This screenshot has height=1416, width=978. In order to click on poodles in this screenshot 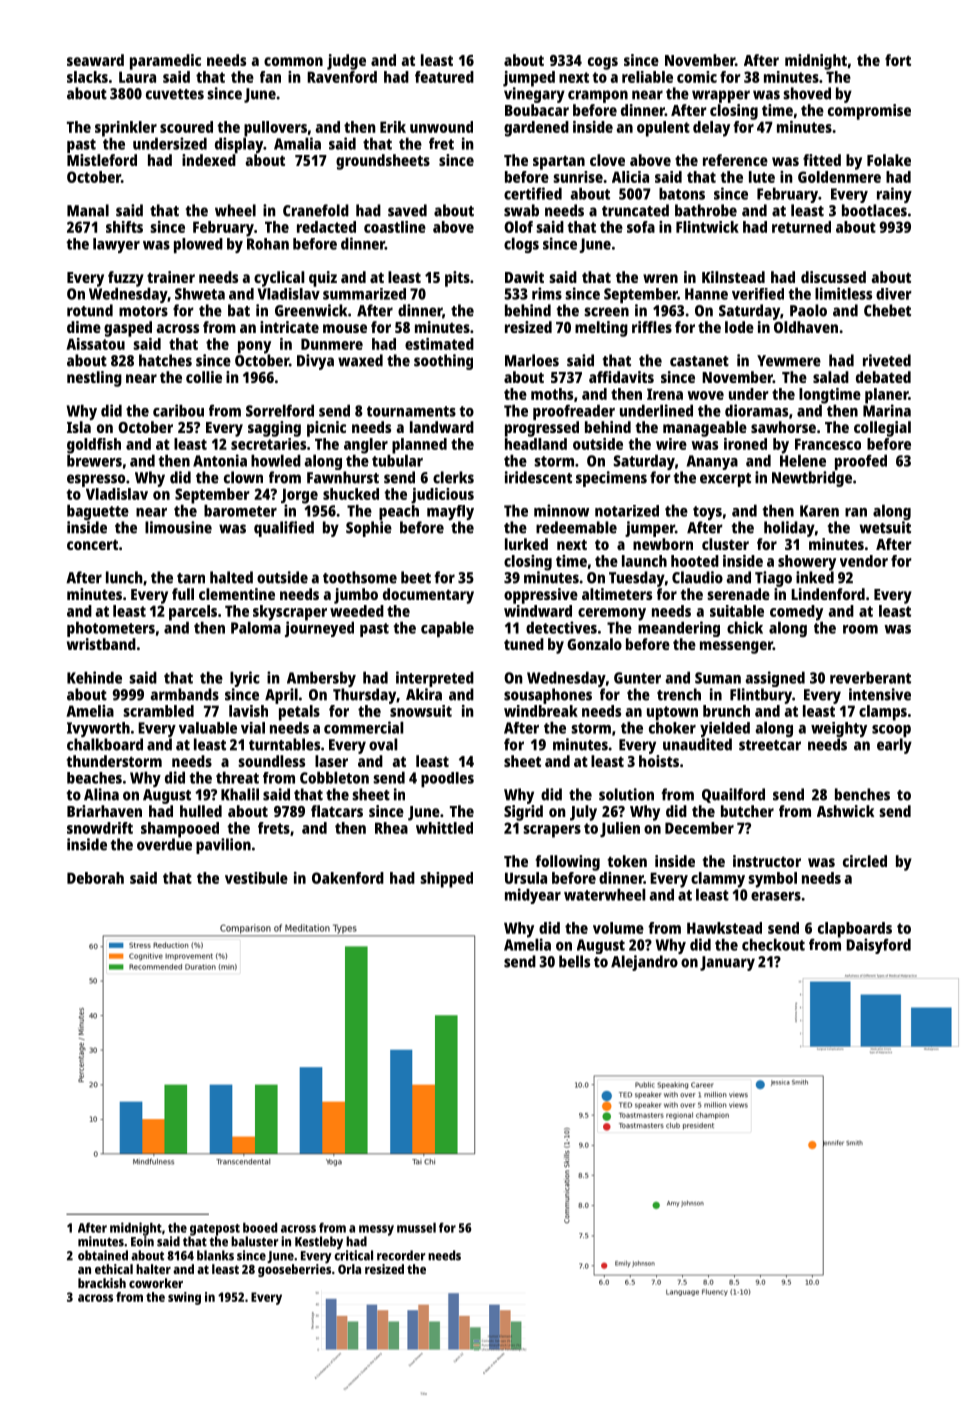, I will do `click(447, 779)`.
